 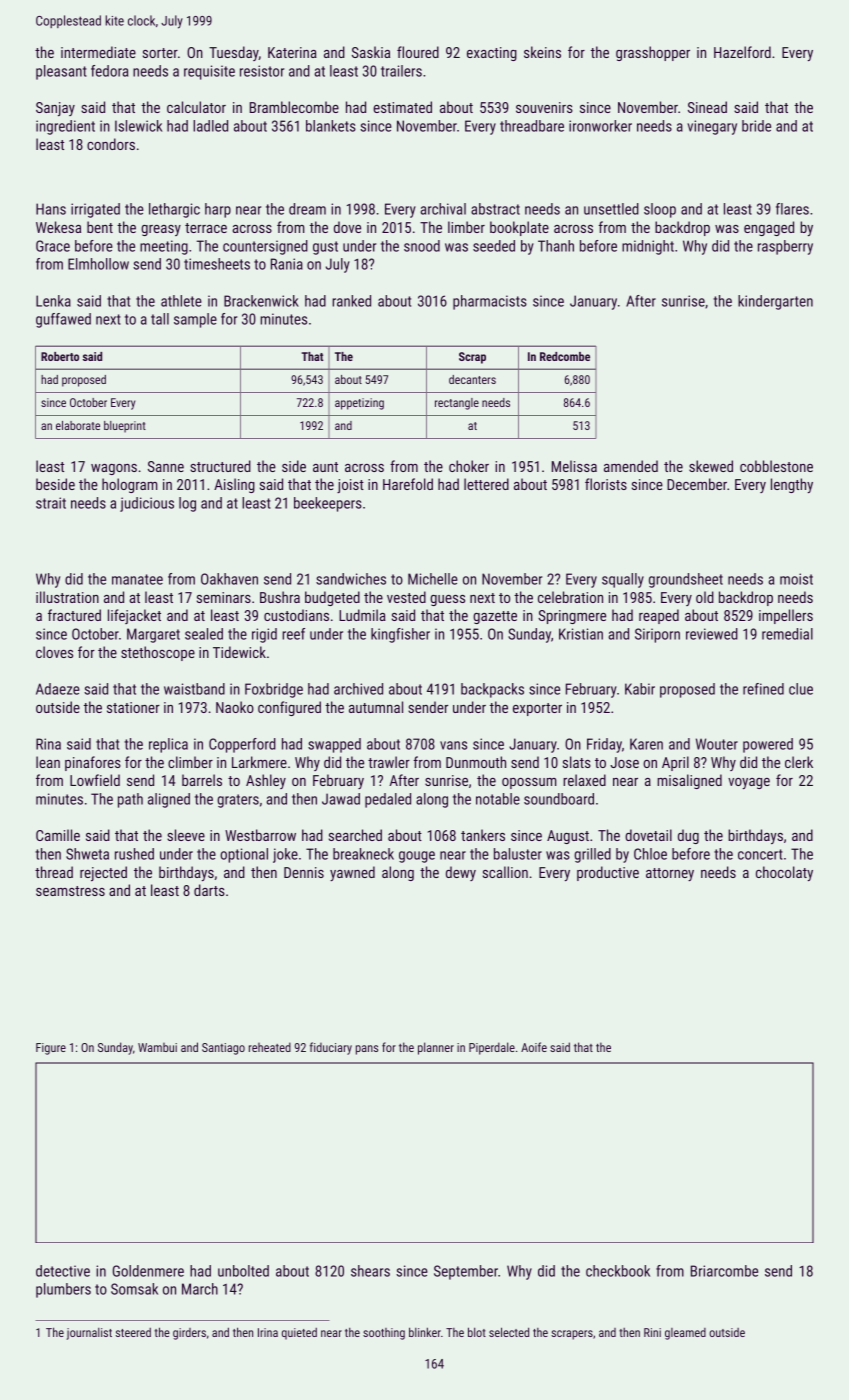 What do you see at coordinates (210, 126) in the page?
I see `ladled` at bounding box center [210, 126].
